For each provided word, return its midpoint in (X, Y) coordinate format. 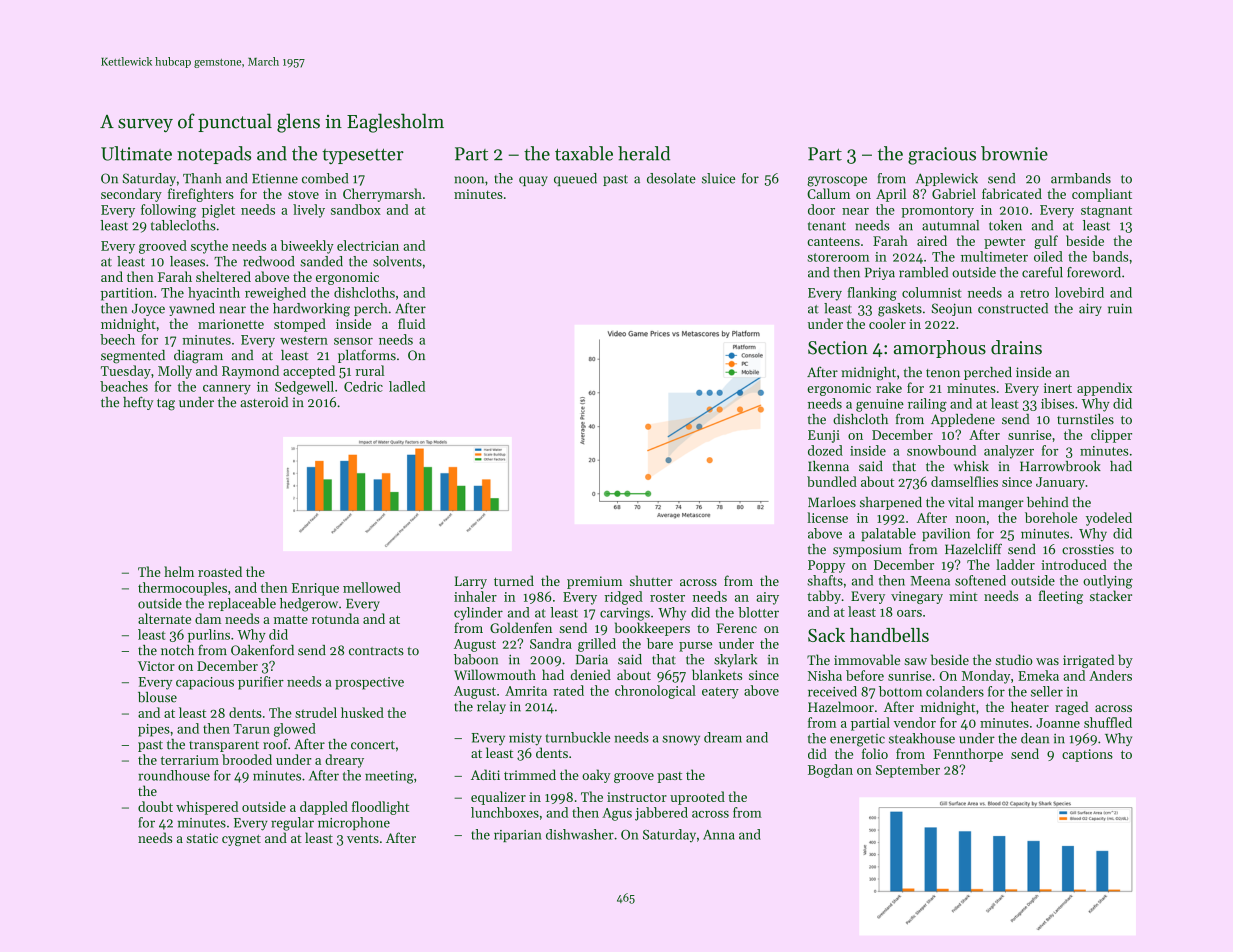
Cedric (363, 386)
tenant (827, 226)
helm (179, 571)
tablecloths (183, 225)
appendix (1104, 389)
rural (370, 370)
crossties (1088, 549)
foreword (1094, 272)
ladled (407, 386)
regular (292, 824)
